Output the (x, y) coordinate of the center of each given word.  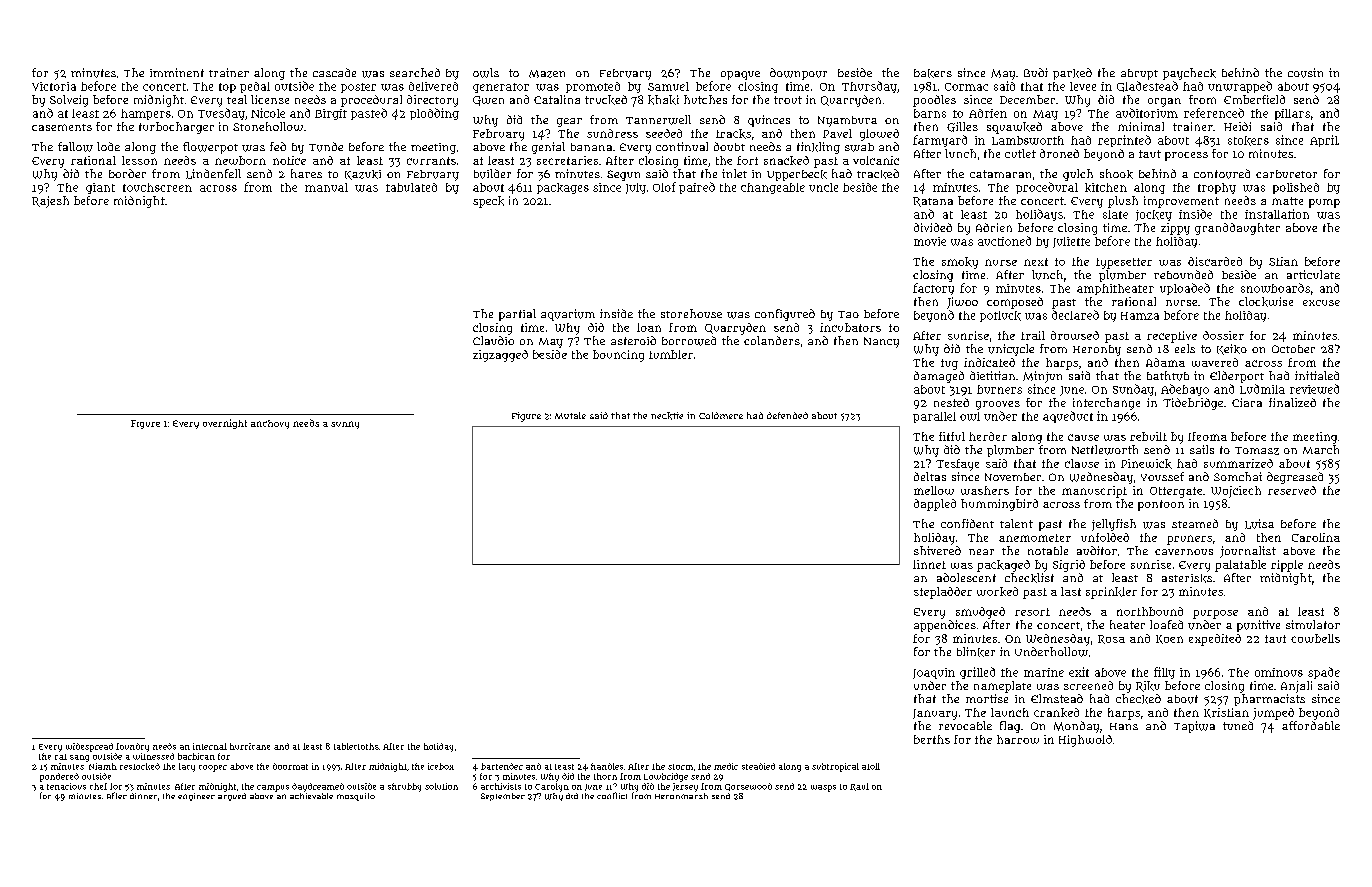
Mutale (570, 415)
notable (1048, 550)
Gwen (488, 101)
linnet (929, 564)
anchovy (270, 424)
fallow (75, 147)
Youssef (1162, 476)
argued (232, 797)
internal (210, 746)
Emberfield (1254, 99)
